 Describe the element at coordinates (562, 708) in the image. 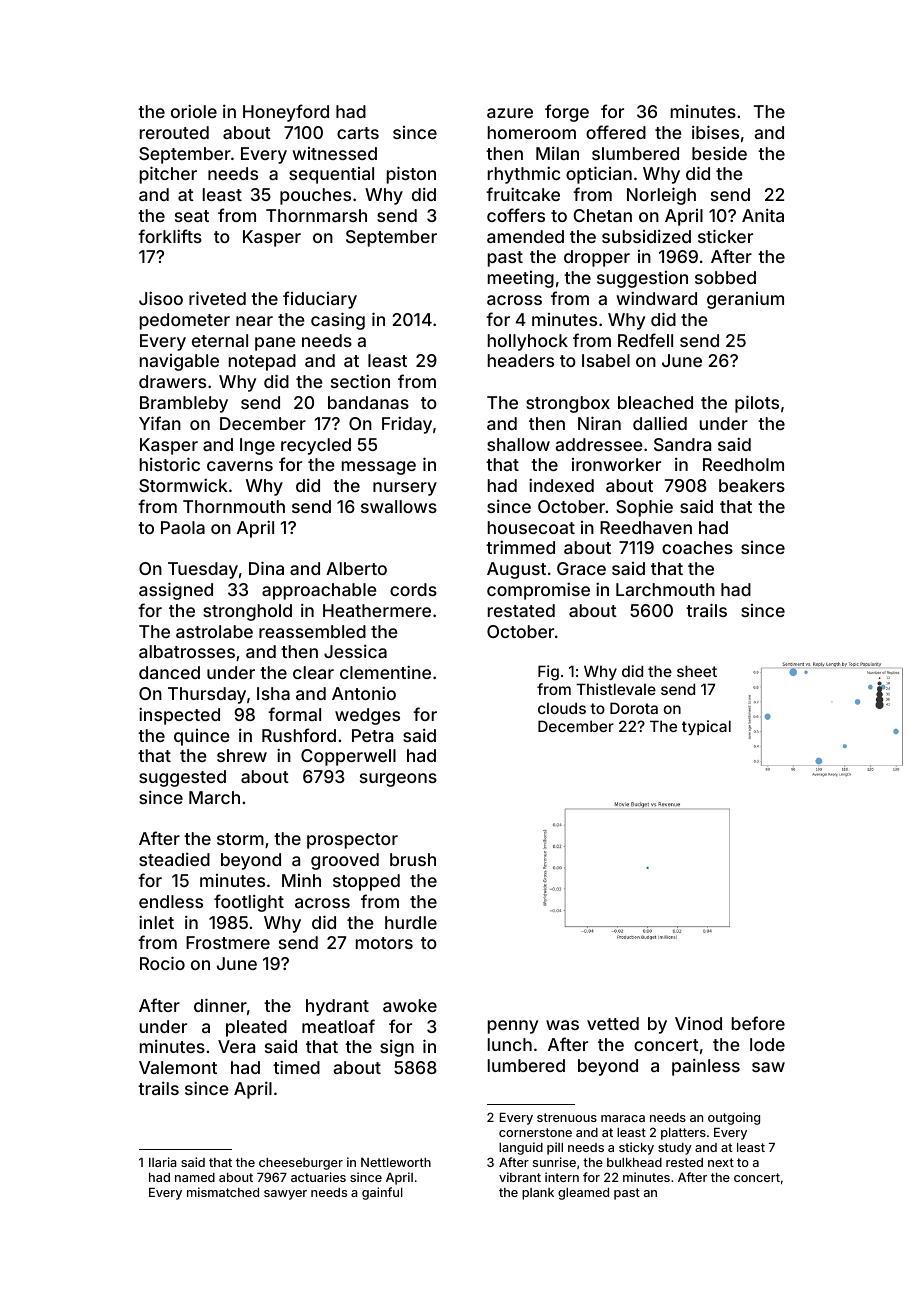

I see `clouds` at that location.
